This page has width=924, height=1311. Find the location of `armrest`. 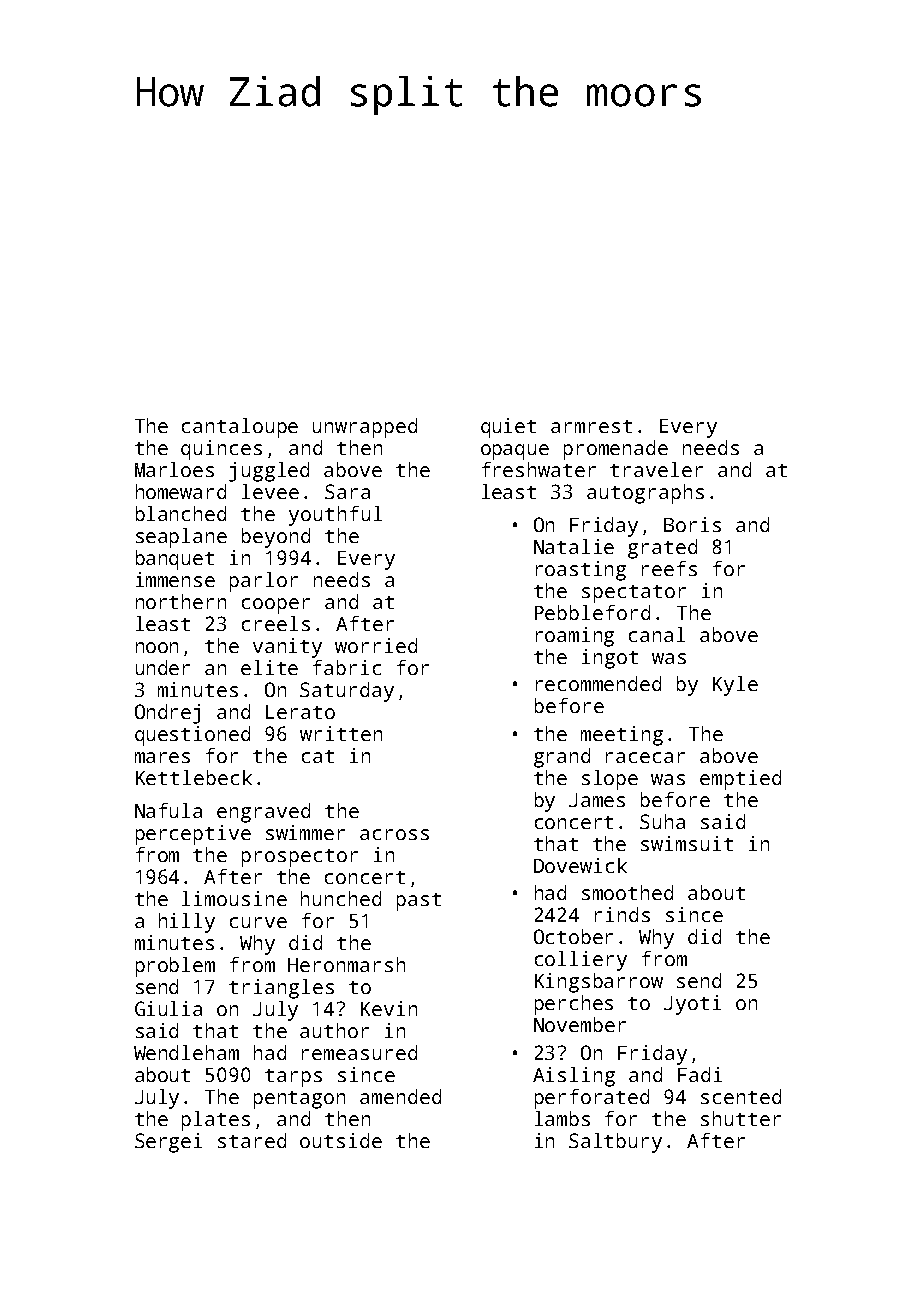

armrest is located at coordinates (591, 426).
